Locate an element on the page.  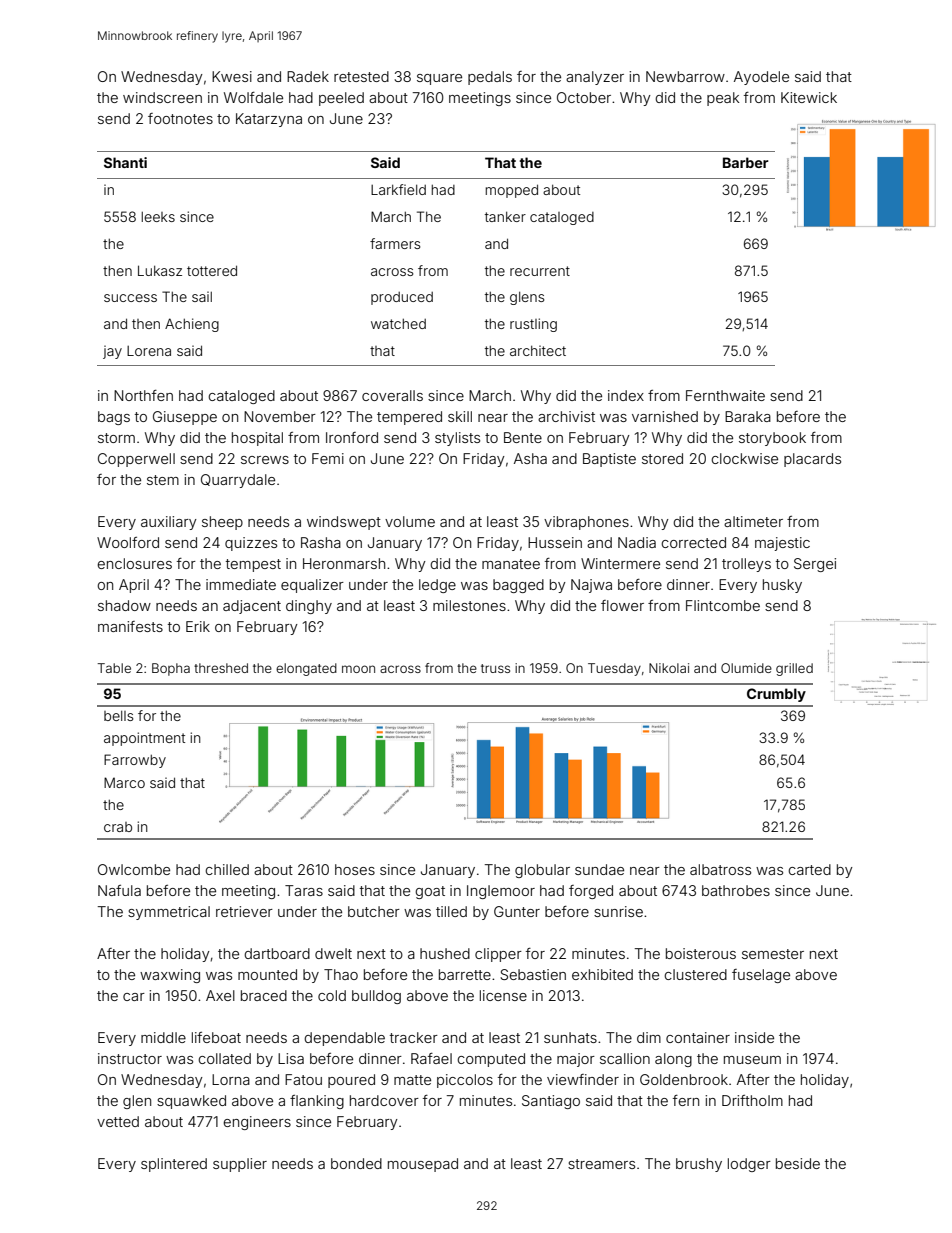
Taras is located at coordinates (304, 890).
